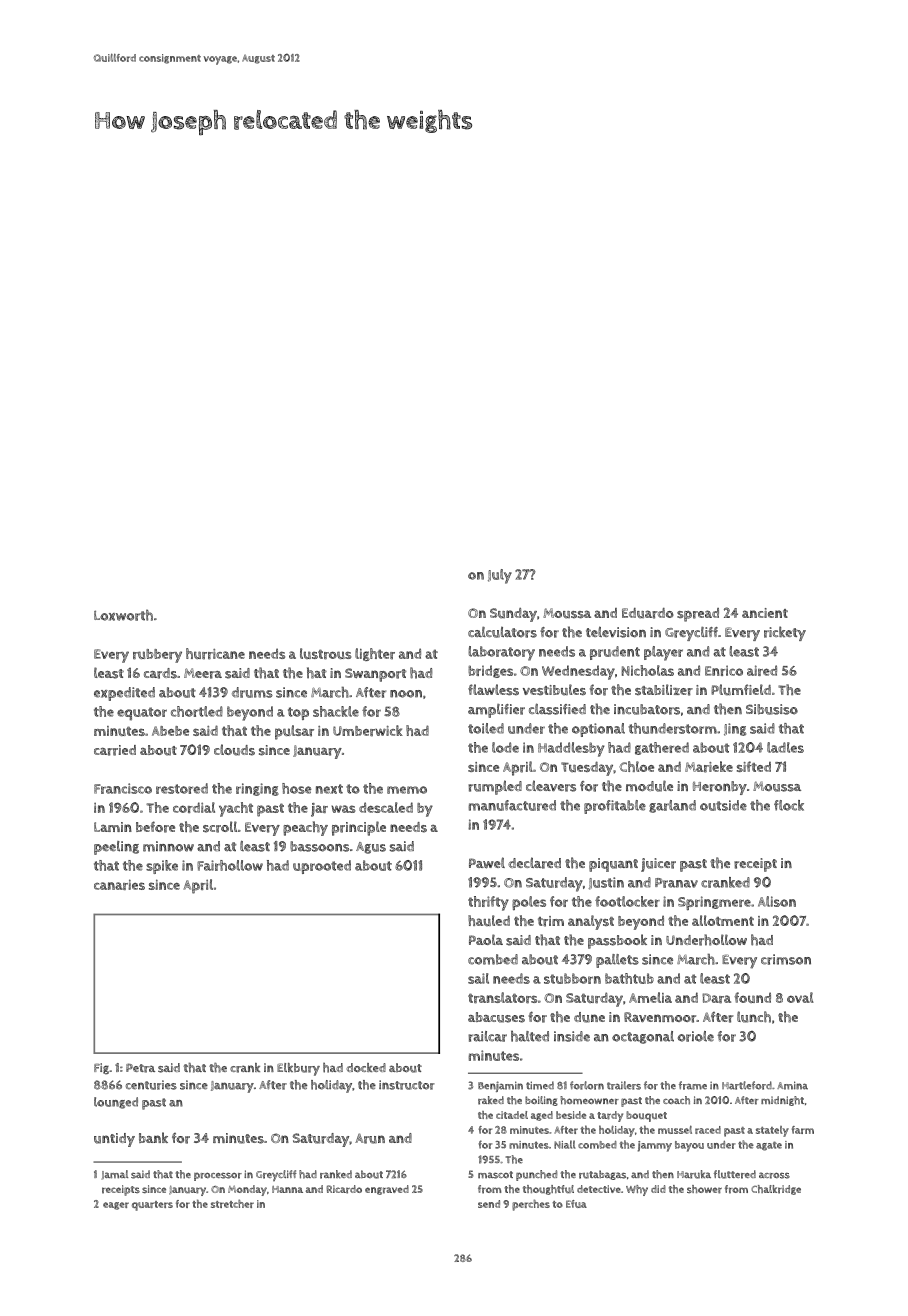  What do you see at coordinates (101, 1069) in the page?
I see `Fig` at bounding box center [101, 1069].
